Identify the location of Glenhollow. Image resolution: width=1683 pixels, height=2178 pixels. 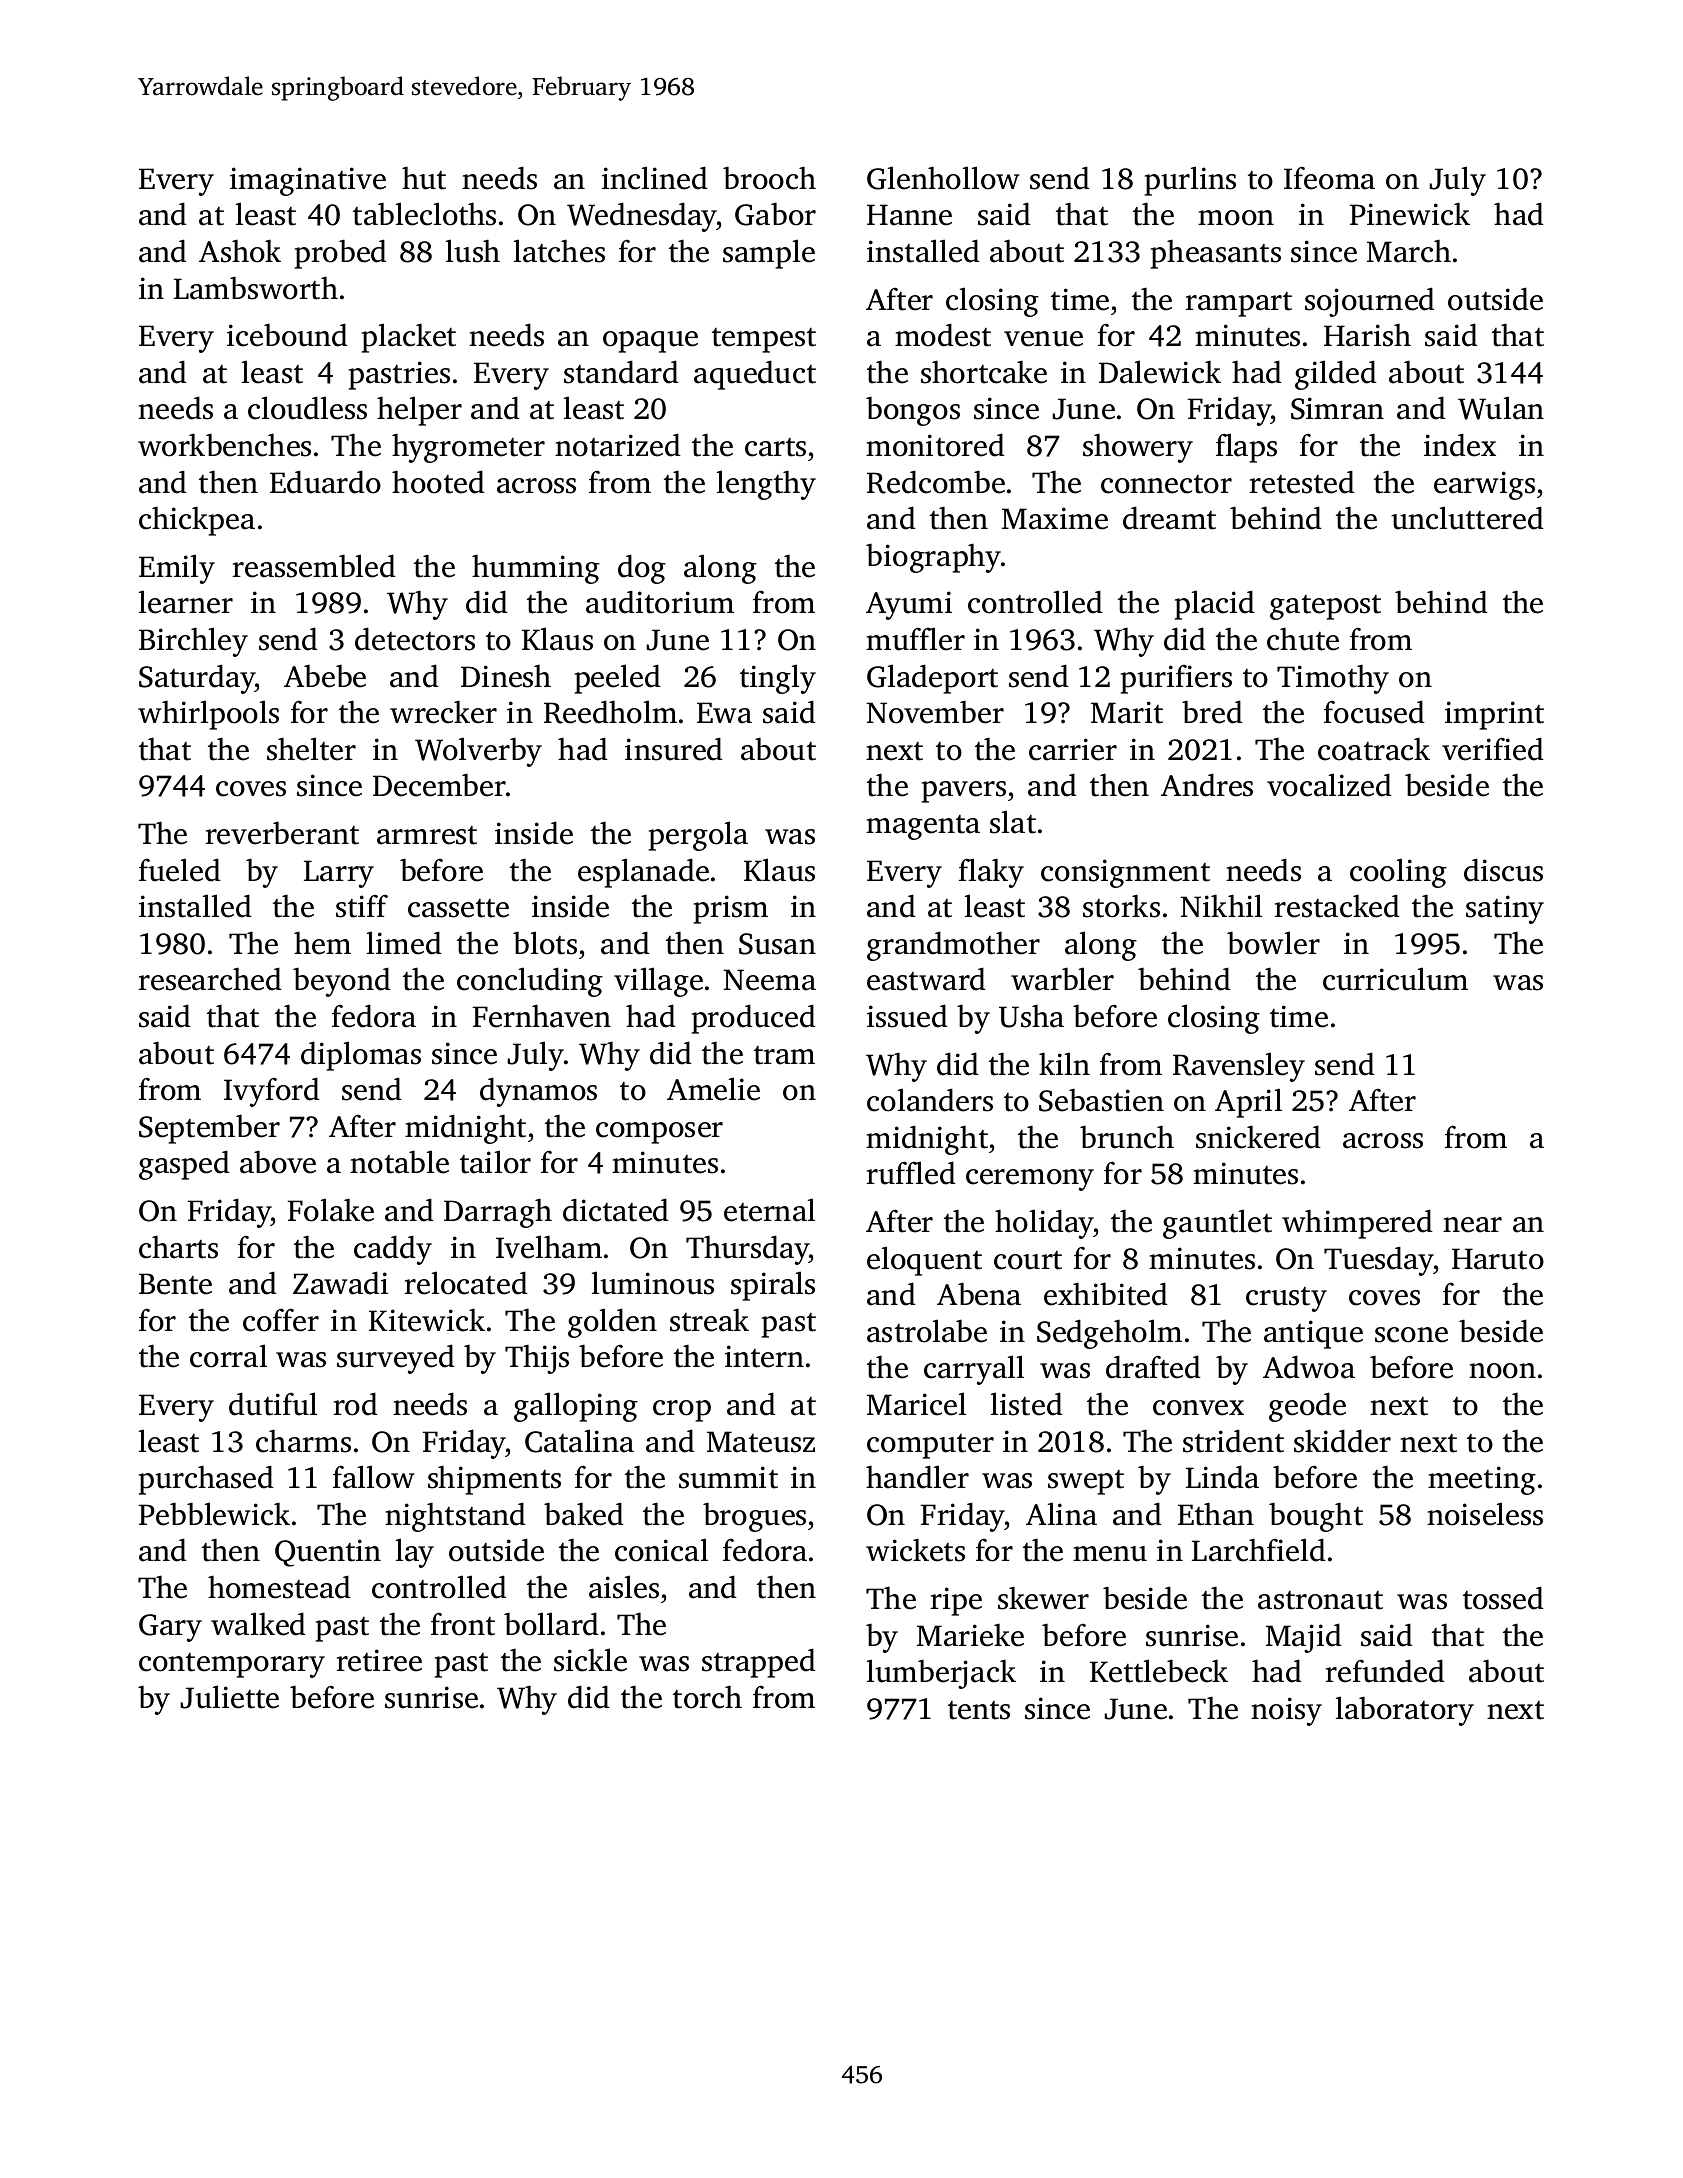
(943, 178).
